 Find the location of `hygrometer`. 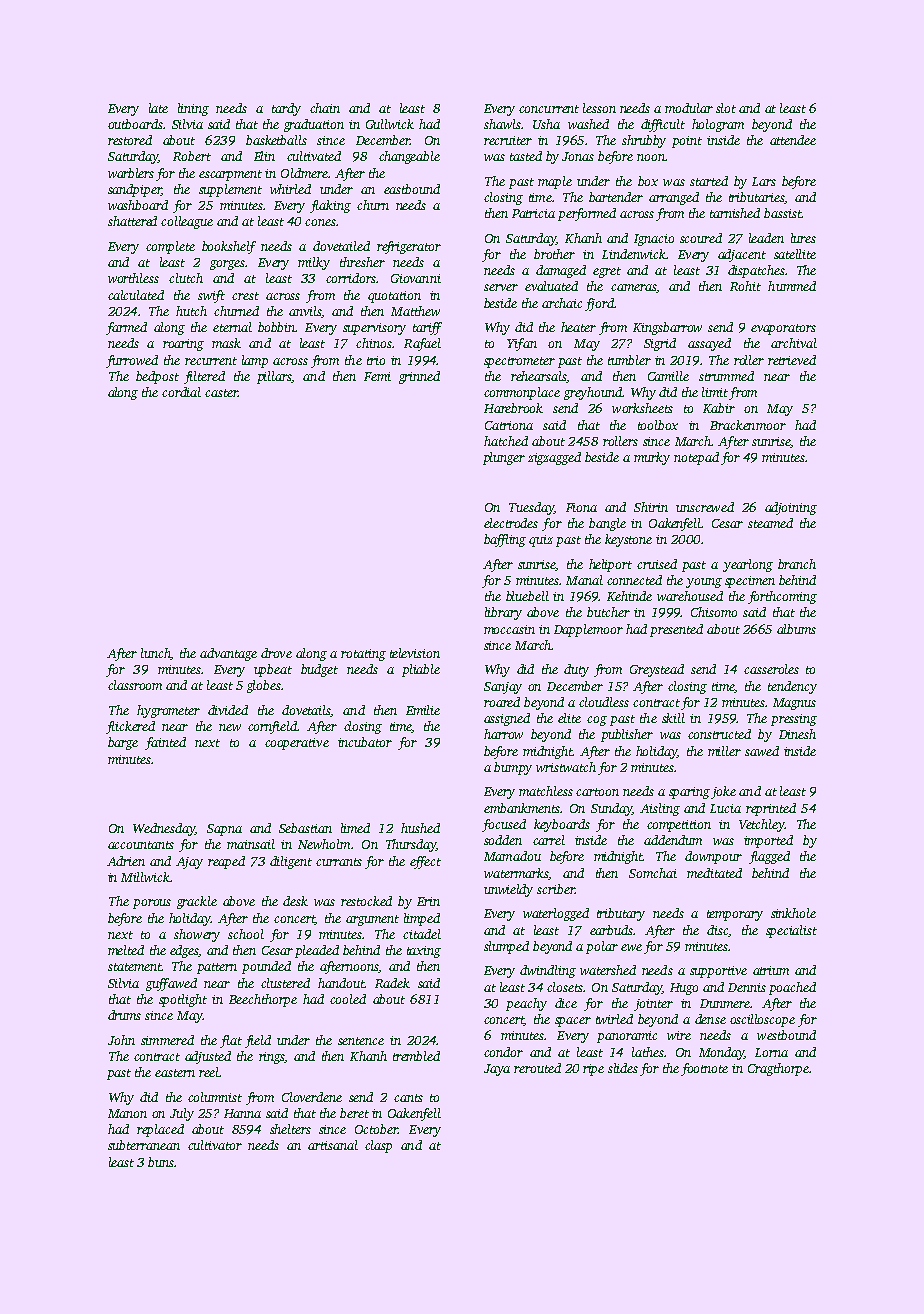

hygrometer is located at coordinates (168, 711).
